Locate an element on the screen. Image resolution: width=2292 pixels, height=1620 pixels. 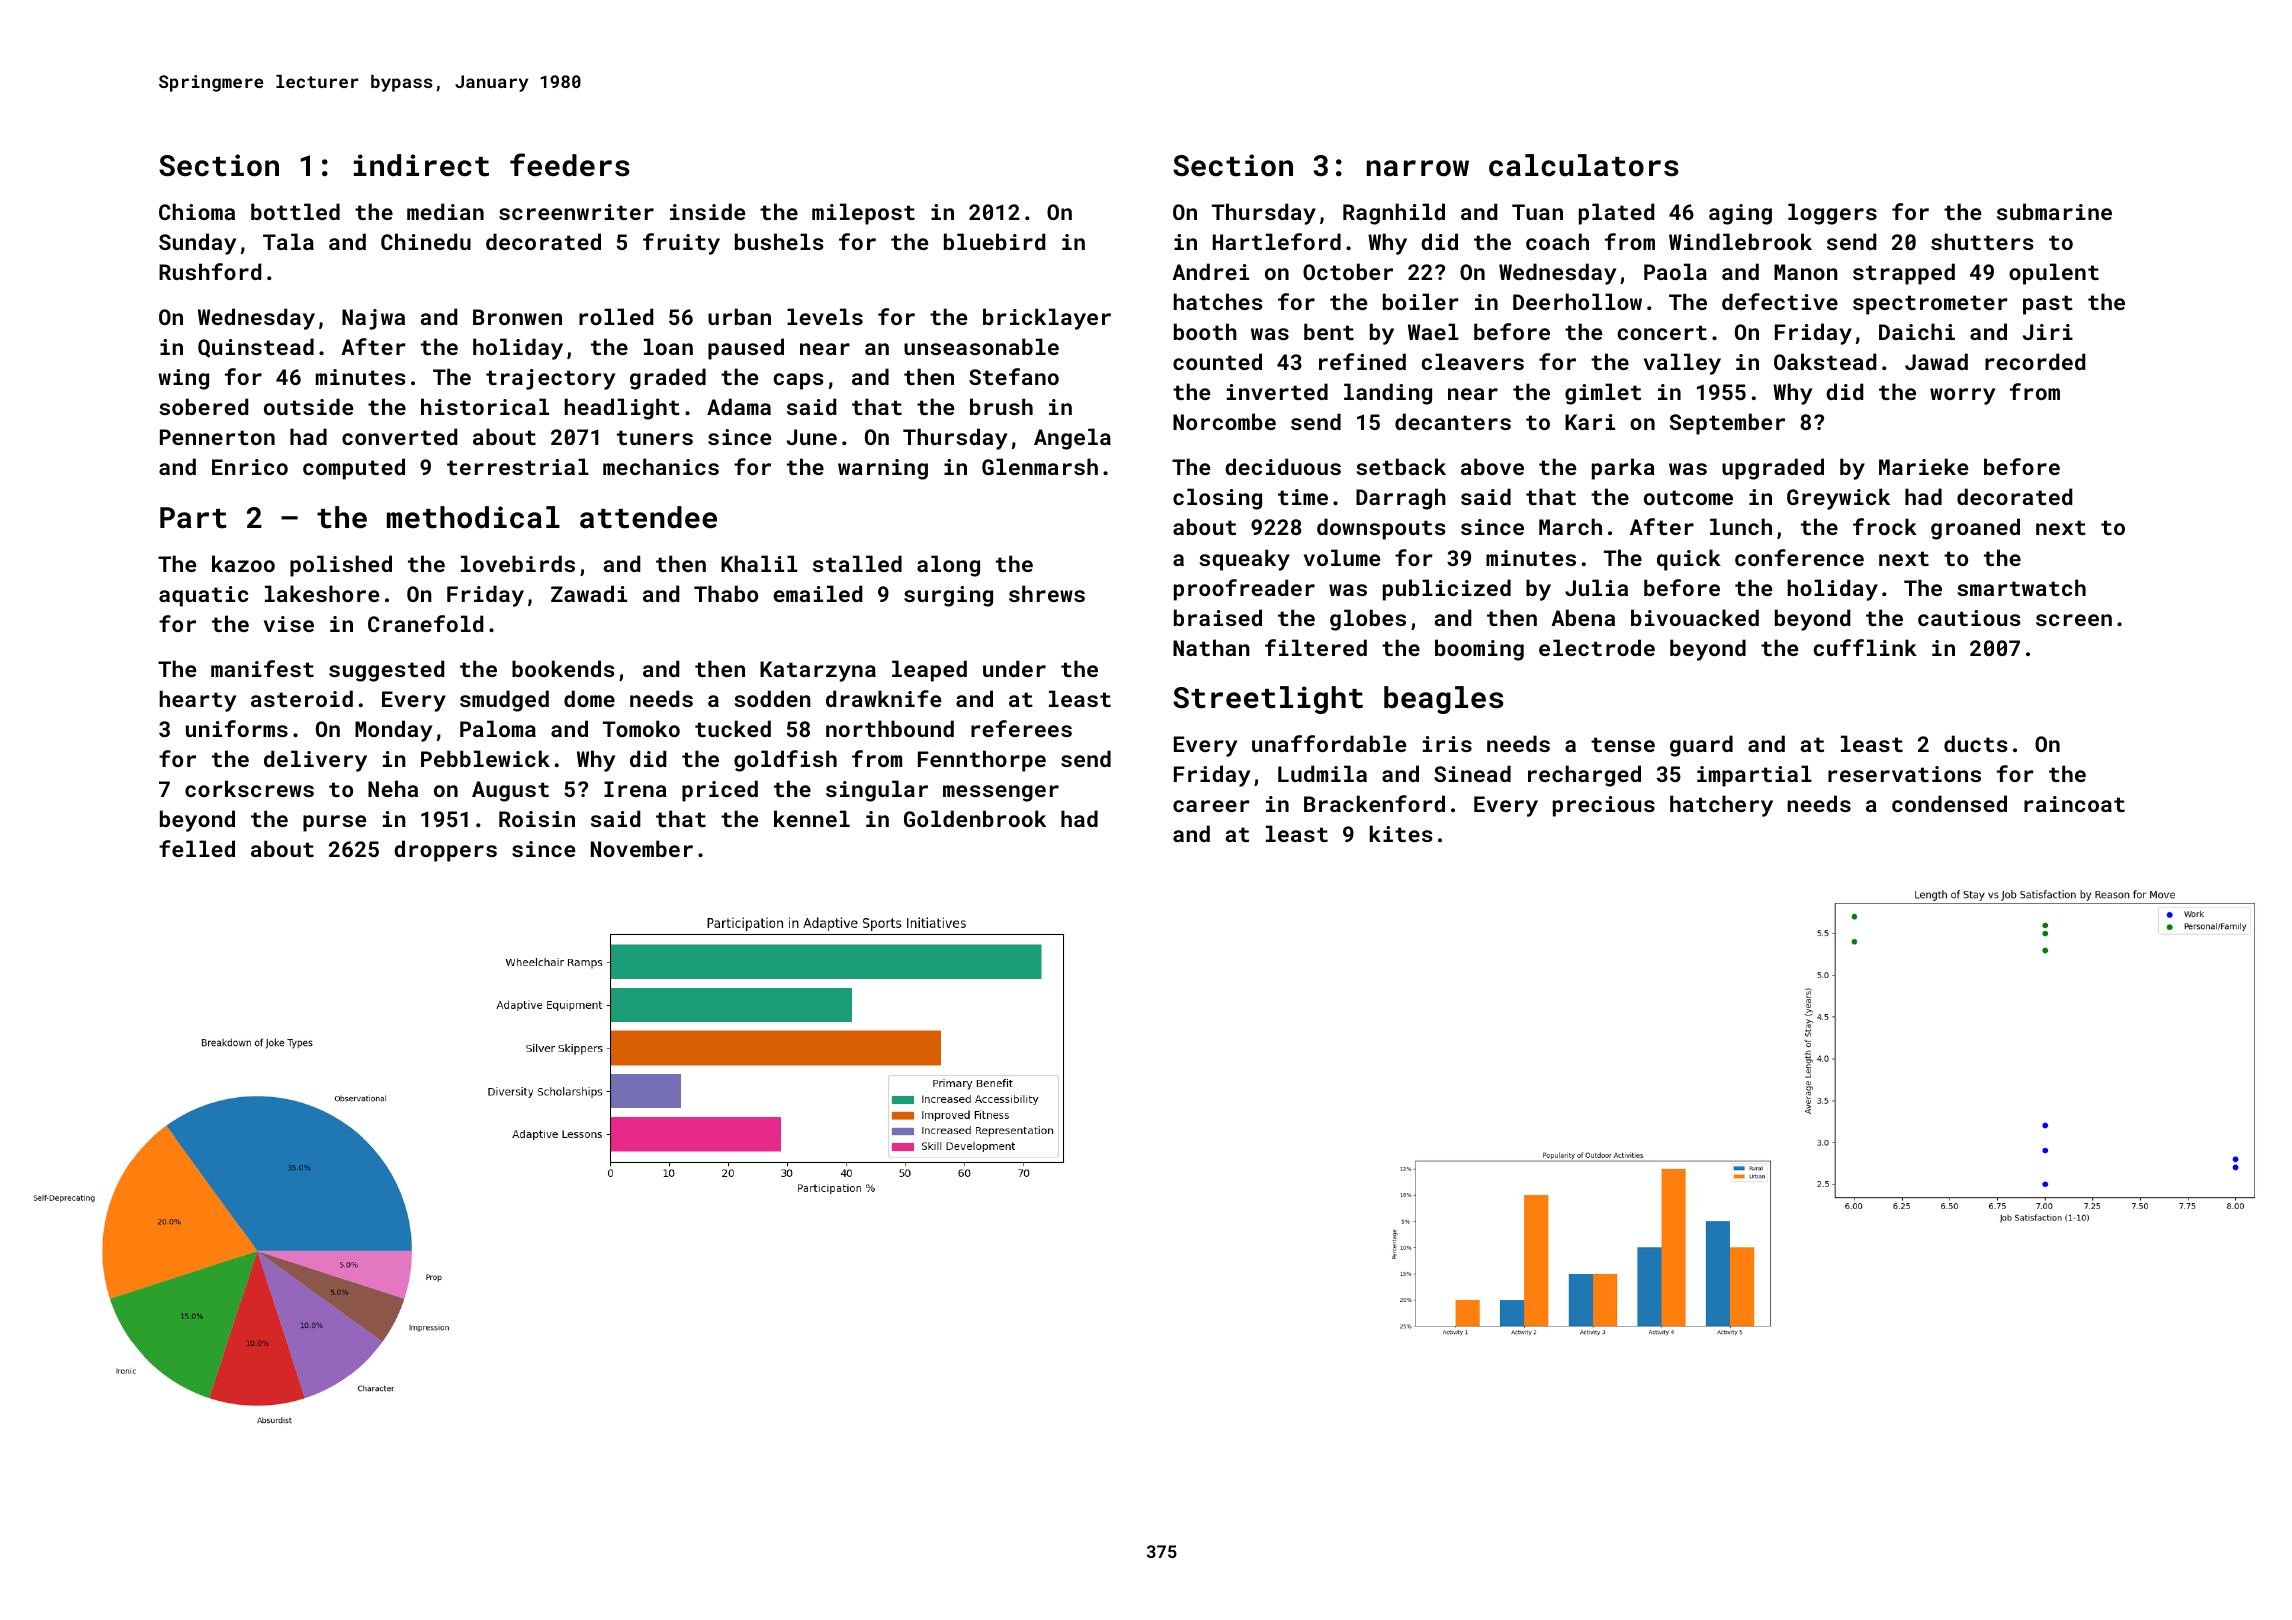
Roisin is located at coordinates (537, 819).
